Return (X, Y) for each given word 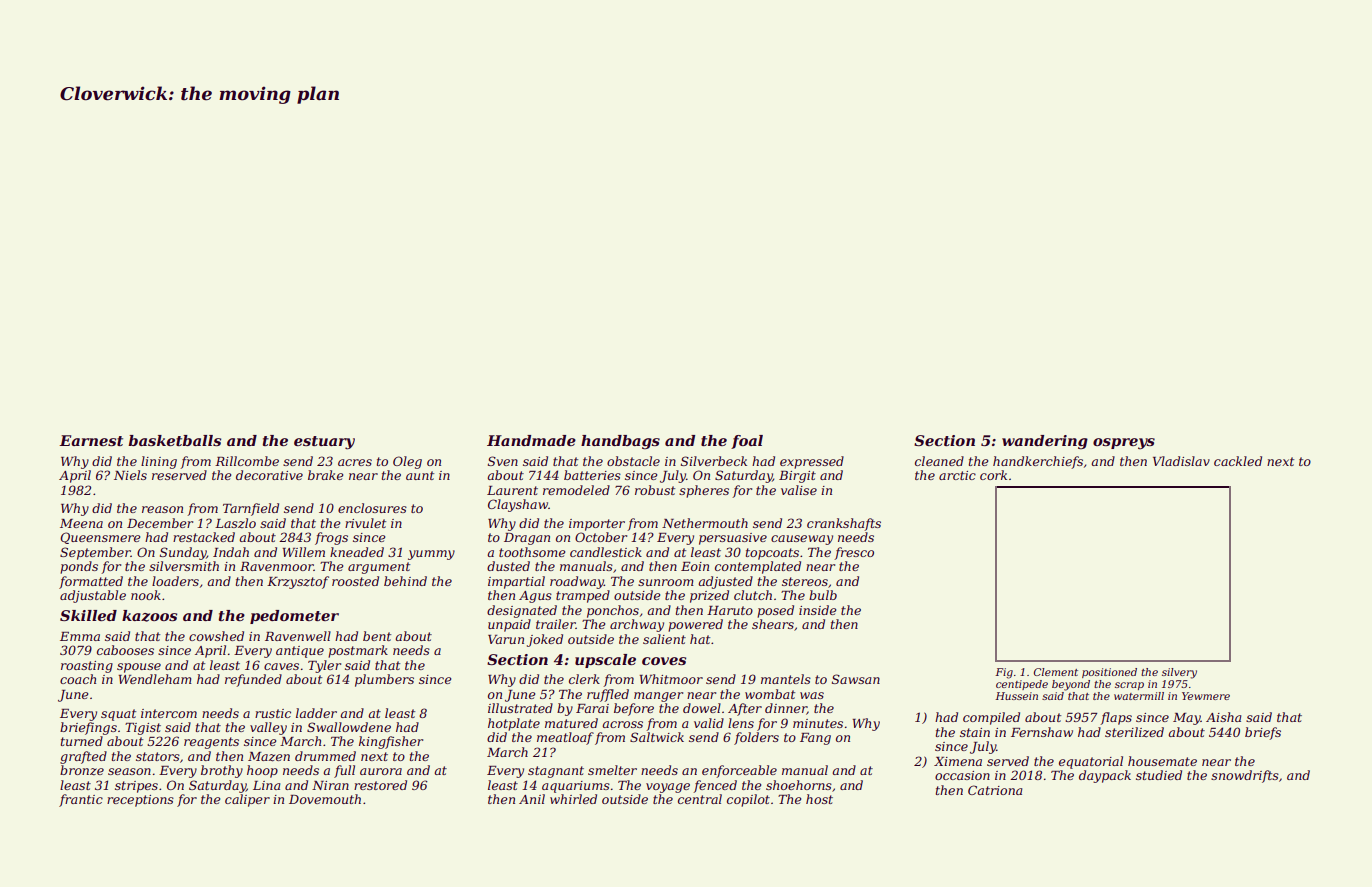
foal (747, 442)
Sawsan (856, 679)
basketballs (174, 440)
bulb (823, 595)
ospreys (1124, 443)
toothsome (532, 552)
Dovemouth (325, 799)
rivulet (365, 523)
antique (300, 652)
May (1187, 719)
